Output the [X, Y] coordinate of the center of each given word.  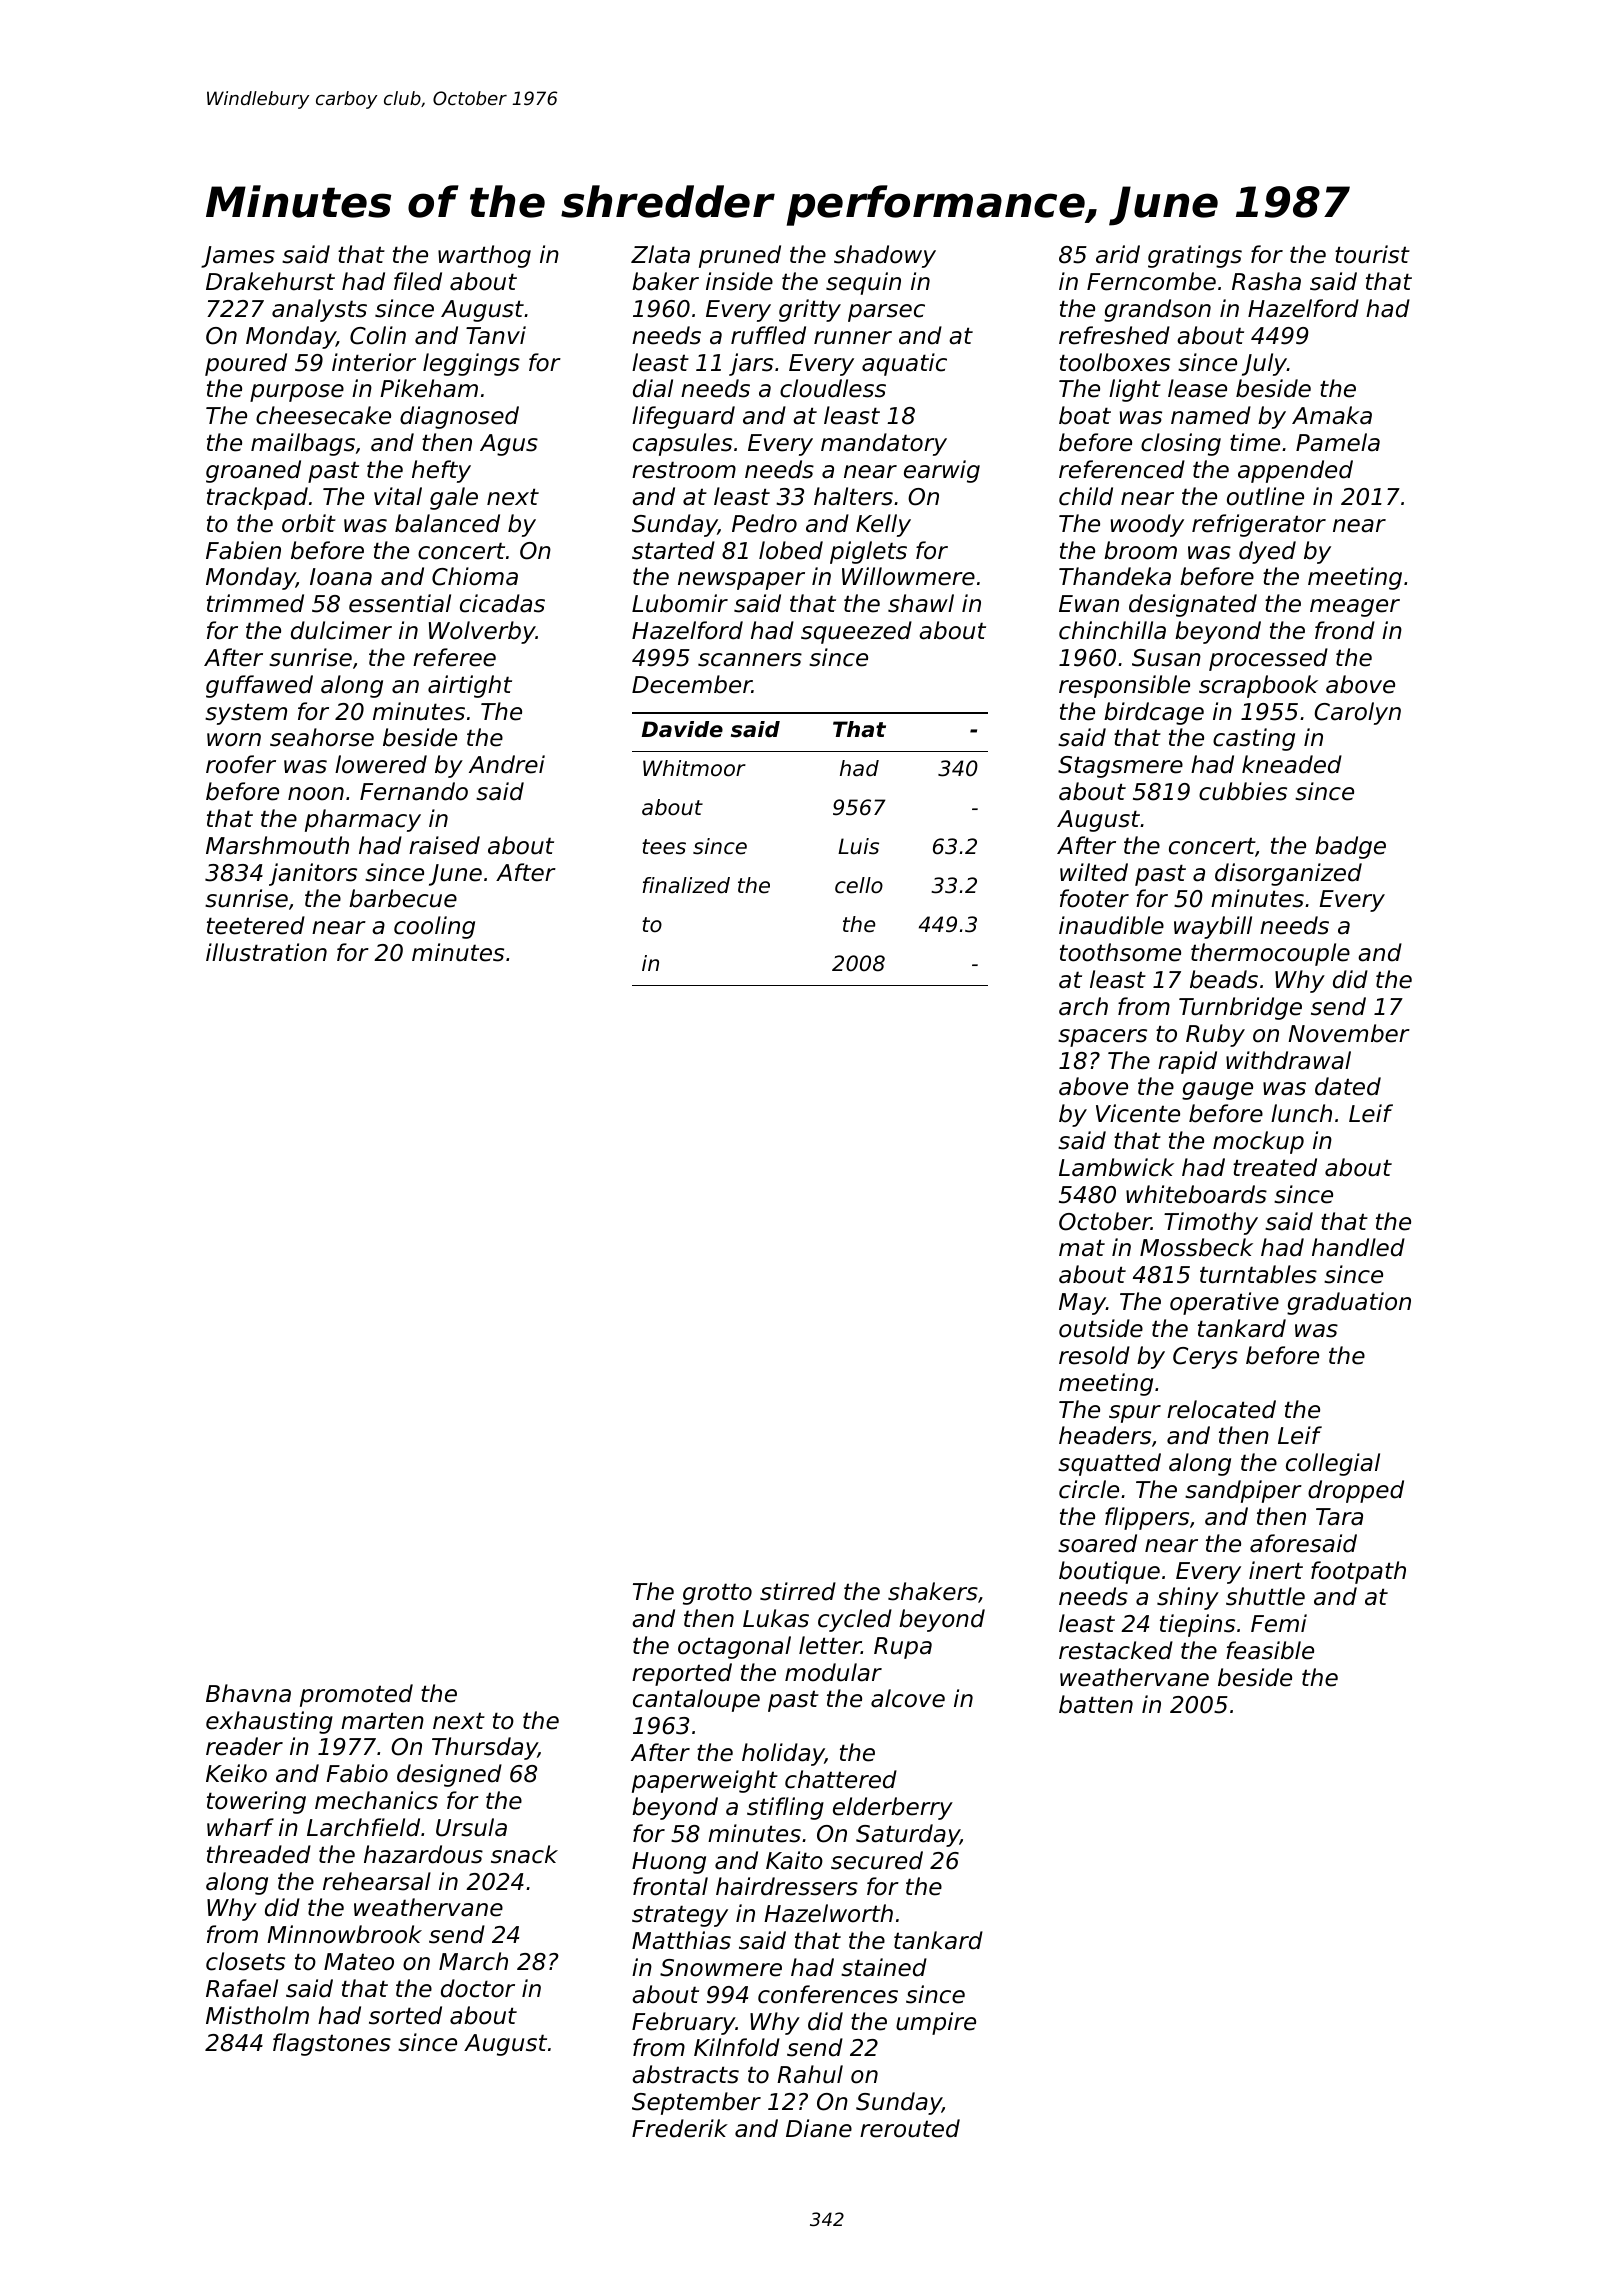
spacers [1102, 1038]
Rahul [810, 2074]
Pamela [1338, 442]
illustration [266, 952]
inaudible [1111, 925]
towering [256, 1802]
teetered [256, 925]
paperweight [705, 1781]
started [673, 550]
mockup [1258, 1142]
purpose [297, 393]
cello [859, 885]
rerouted [910, 2128]
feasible [1270, 1650]
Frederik [680, 2128]
